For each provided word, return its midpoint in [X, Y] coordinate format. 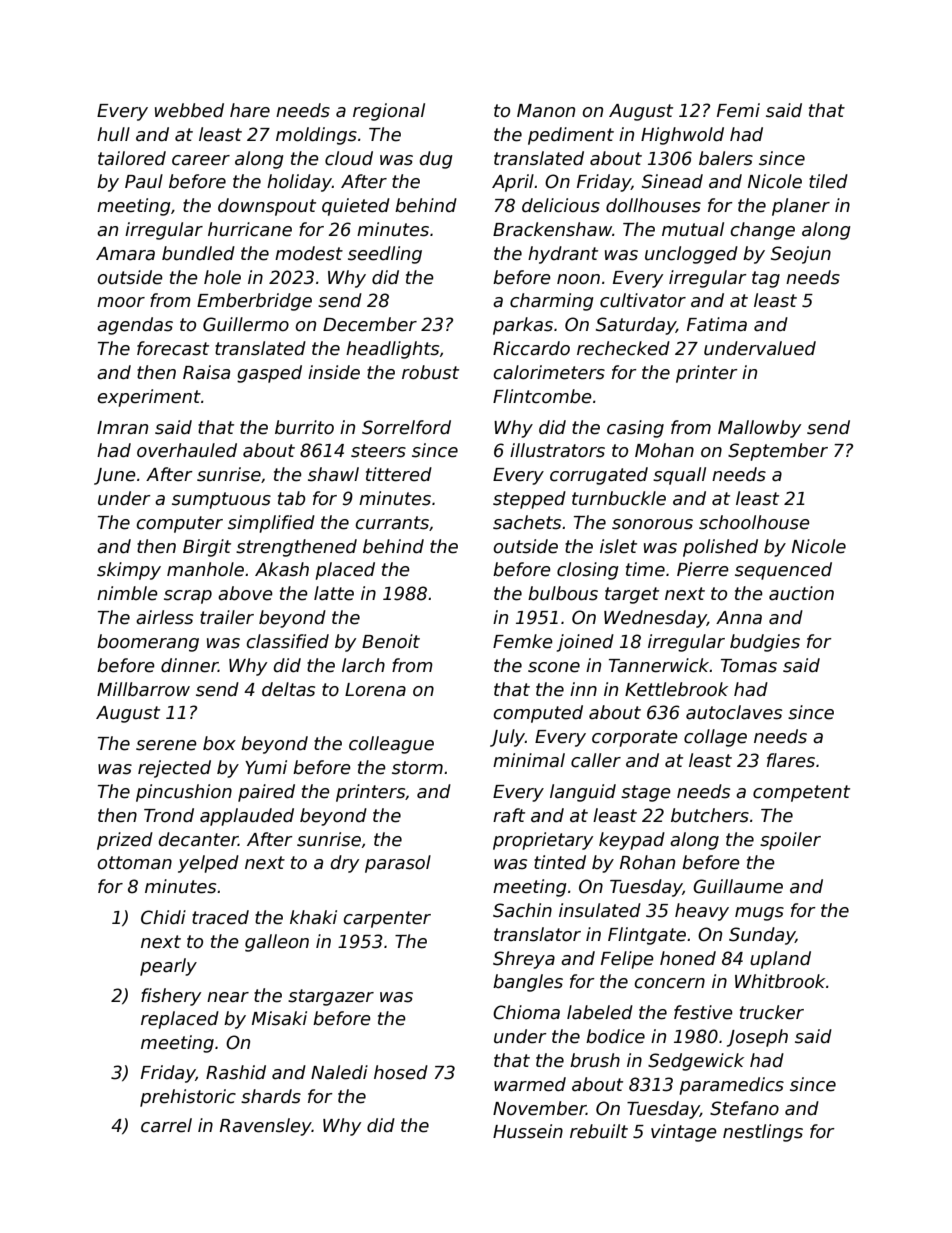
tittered [399, 474]
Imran [122, 428]
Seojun [801, 255]
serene [166, 745]
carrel [166, 1125]
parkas [523, 326]
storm [417, 768]
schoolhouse [754, 522]
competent [801, 793]
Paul [144, 181]
